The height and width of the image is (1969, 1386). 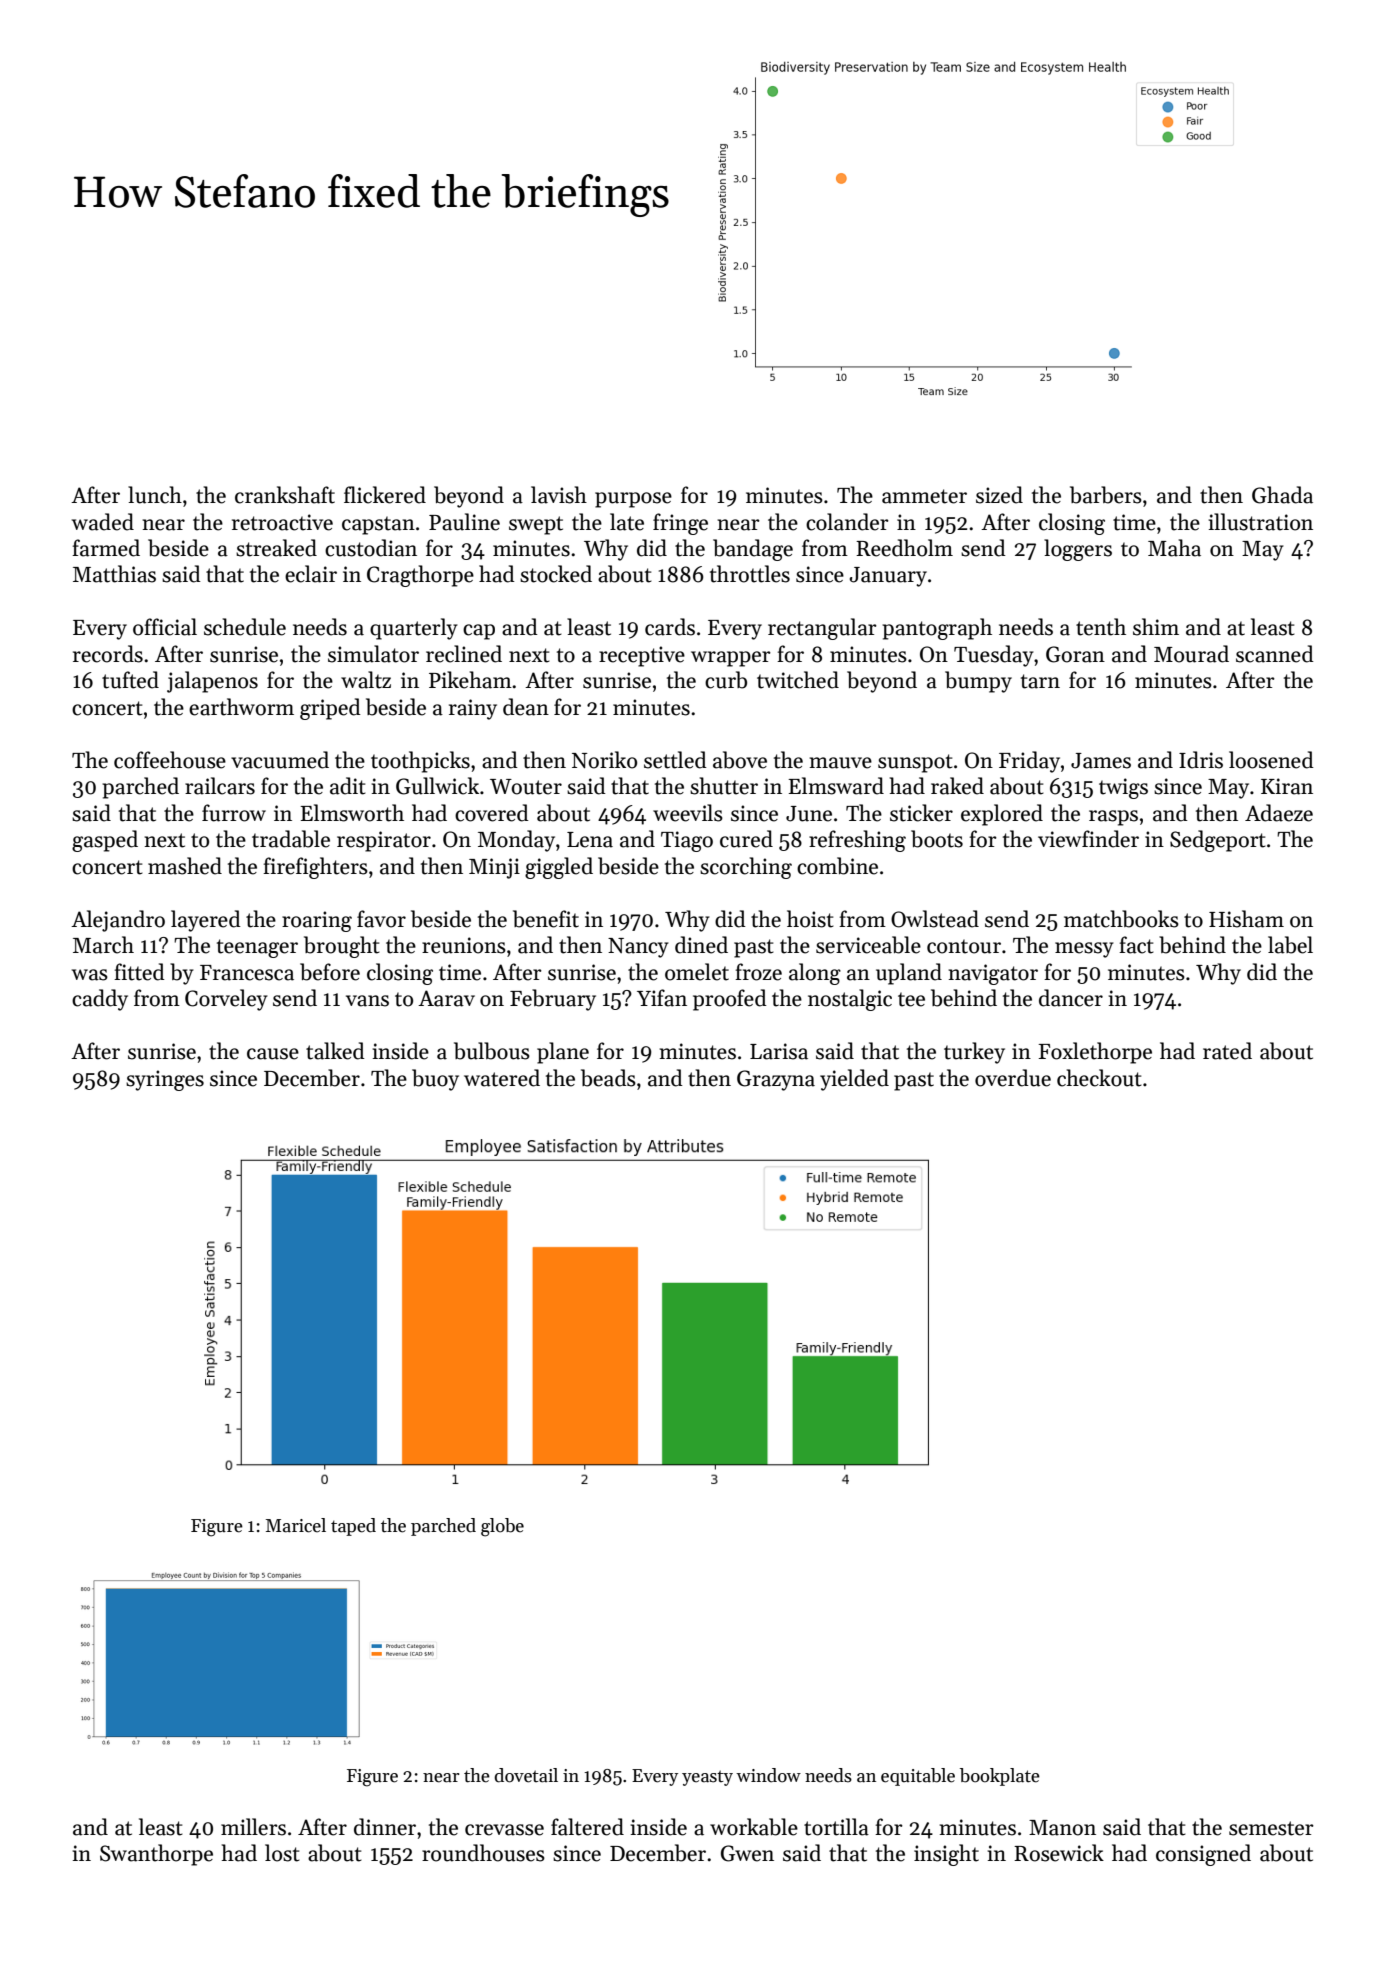 I want to click on Manon, so click(x=1062, y=1828).
